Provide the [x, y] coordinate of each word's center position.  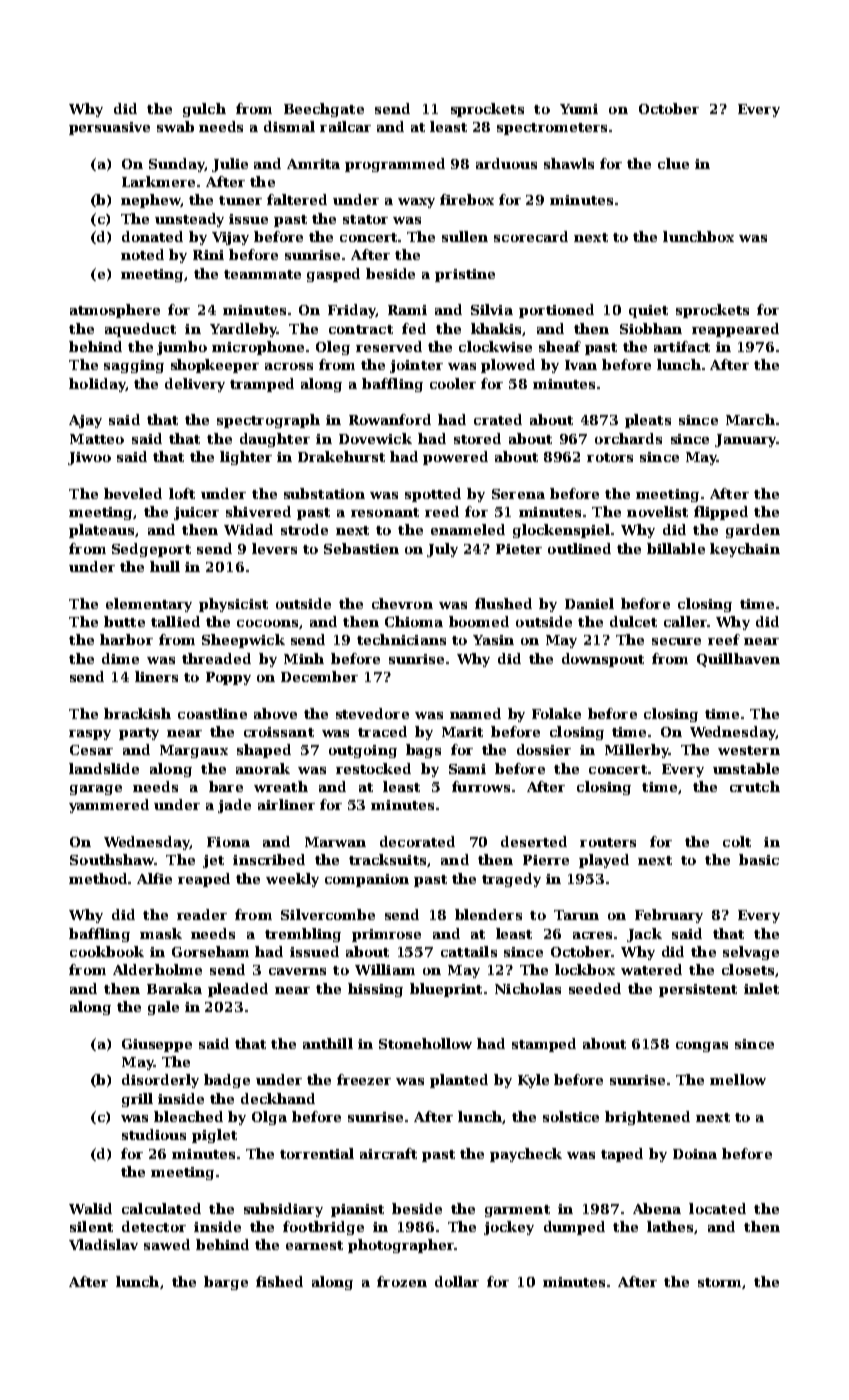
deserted [534, 841]
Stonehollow [425, 1043]
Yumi [579, 109]
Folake [556, 713]
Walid [90, 1208]
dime [120, 658]
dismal [289, 126]
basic [759, 859]
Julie [230, 165]
